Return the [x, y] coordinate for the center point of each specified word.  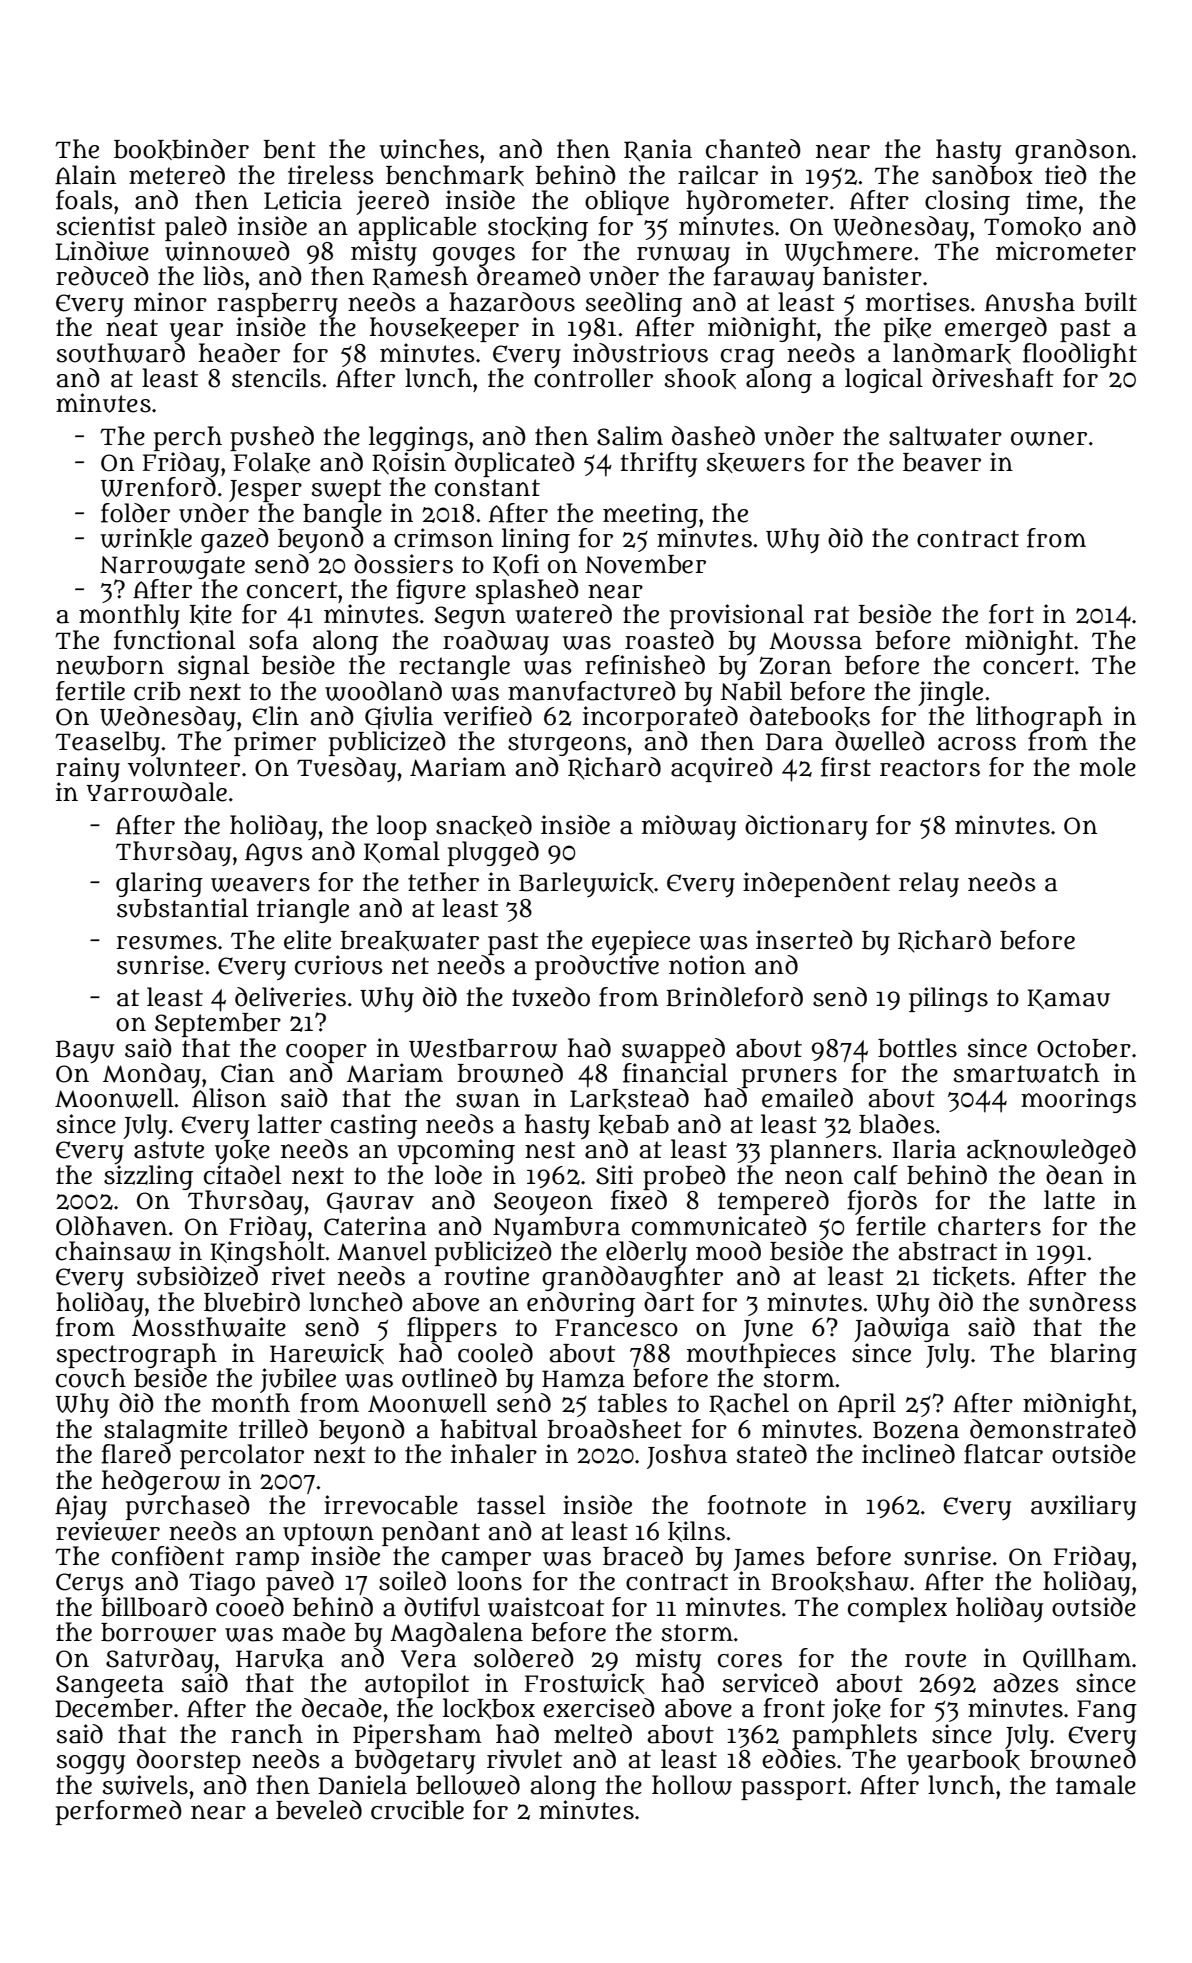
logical [884, 380]
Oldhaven [111, 1226]
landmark [952, 353]
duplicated [515, 464]
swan [488, 1100]
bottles [917, 1048]
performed [119, 1812]
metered [177, 175]
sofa [273, 640]
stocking [538, 228]
